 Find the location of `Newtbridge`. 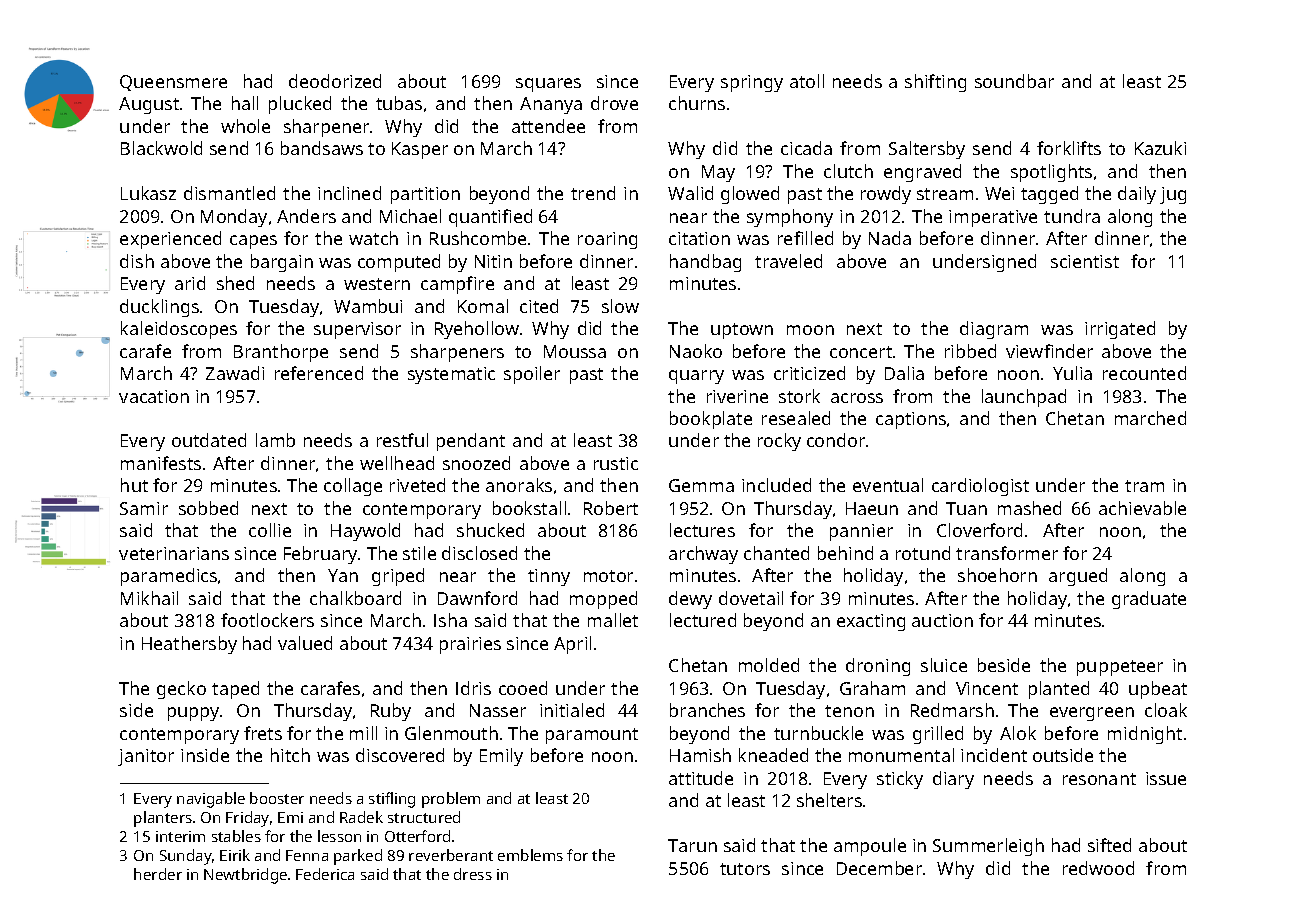

Newtbridge is located at coordinates (245, 876).
